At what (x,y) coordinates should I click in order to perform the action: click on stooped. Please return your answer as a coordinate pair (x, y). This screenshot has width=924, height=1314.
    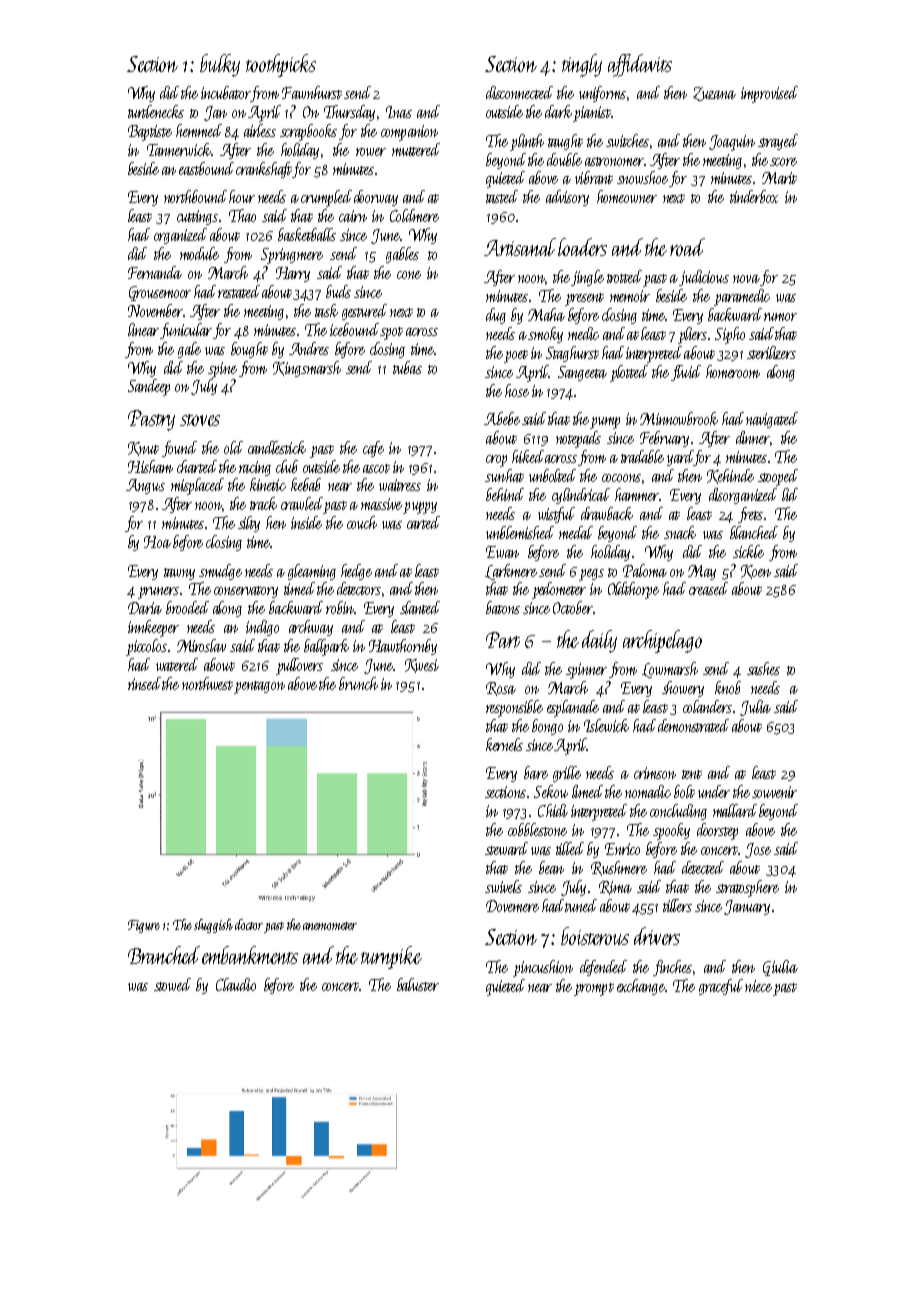
    Looking at the image, I should click on (778, 477).
